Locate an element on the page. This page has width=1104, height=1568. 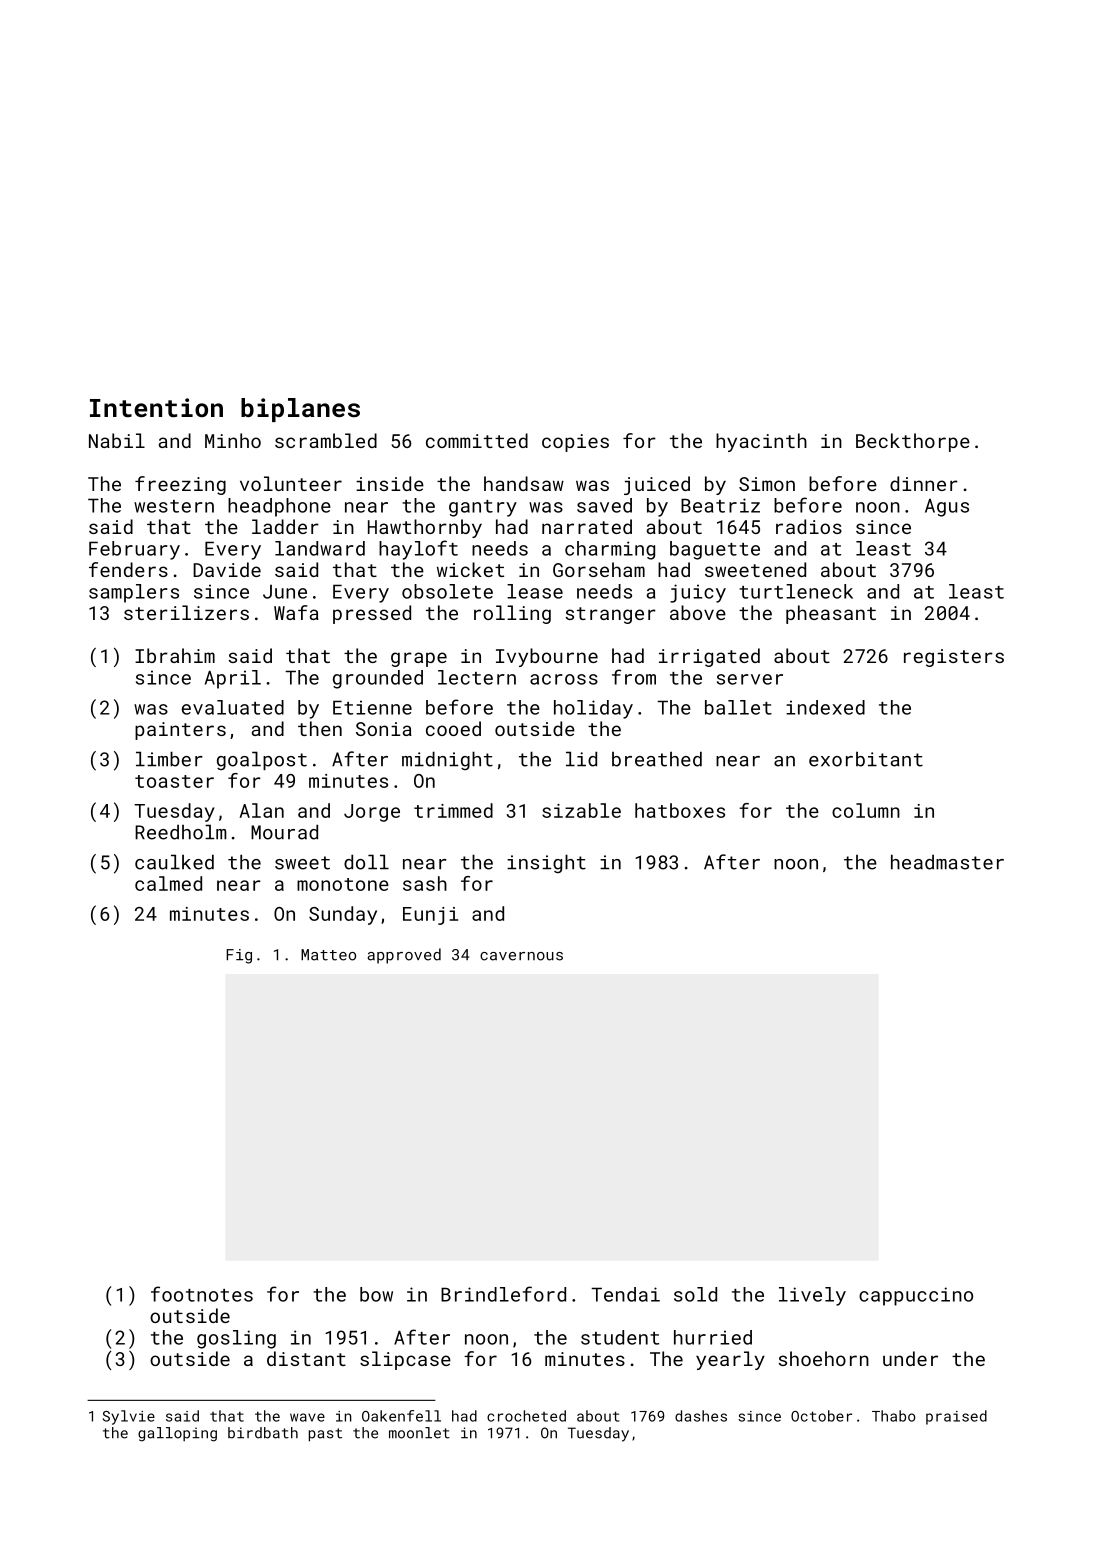
past is located at coordinates (325, 1435).
